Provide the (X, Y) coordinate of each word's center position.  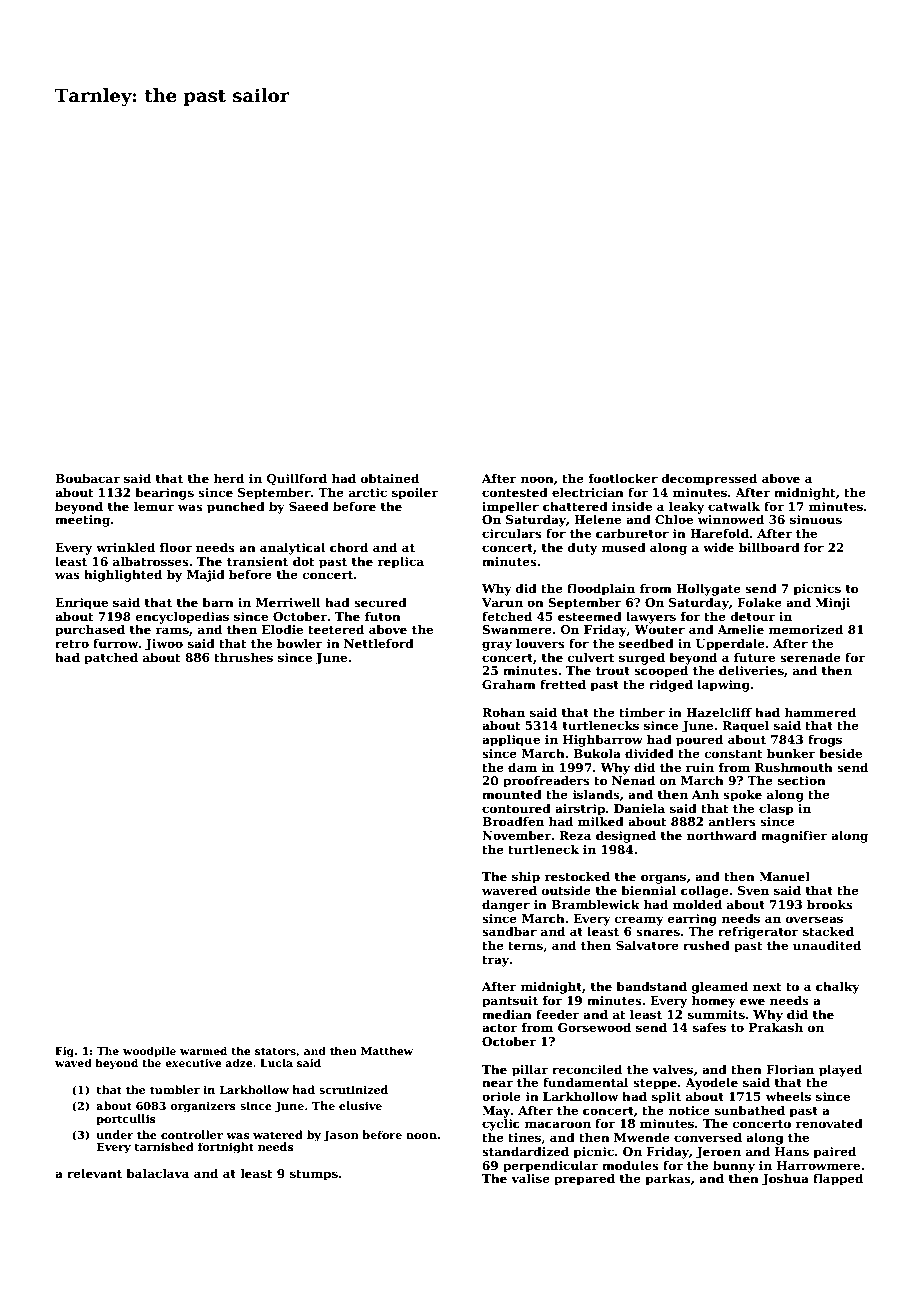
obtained (390, 478)
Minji (833, 604)
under (115, 1134)
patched (111, 658)
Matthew (387, 1051)
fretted (563, 684)
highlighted (123, 575)
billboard (769, 547)
